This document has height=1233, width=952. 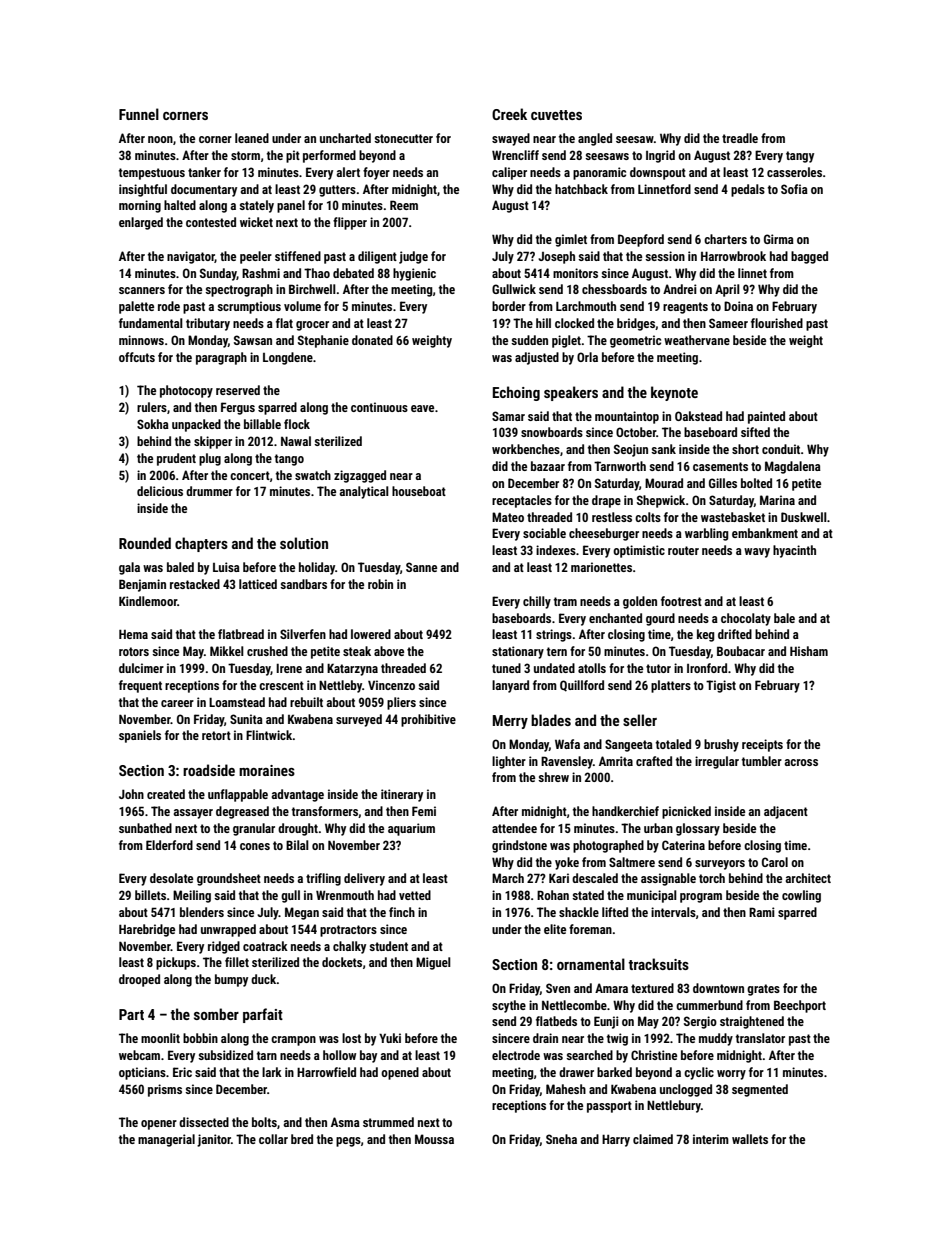 I want to click on March, so click(x=508, y=878).
